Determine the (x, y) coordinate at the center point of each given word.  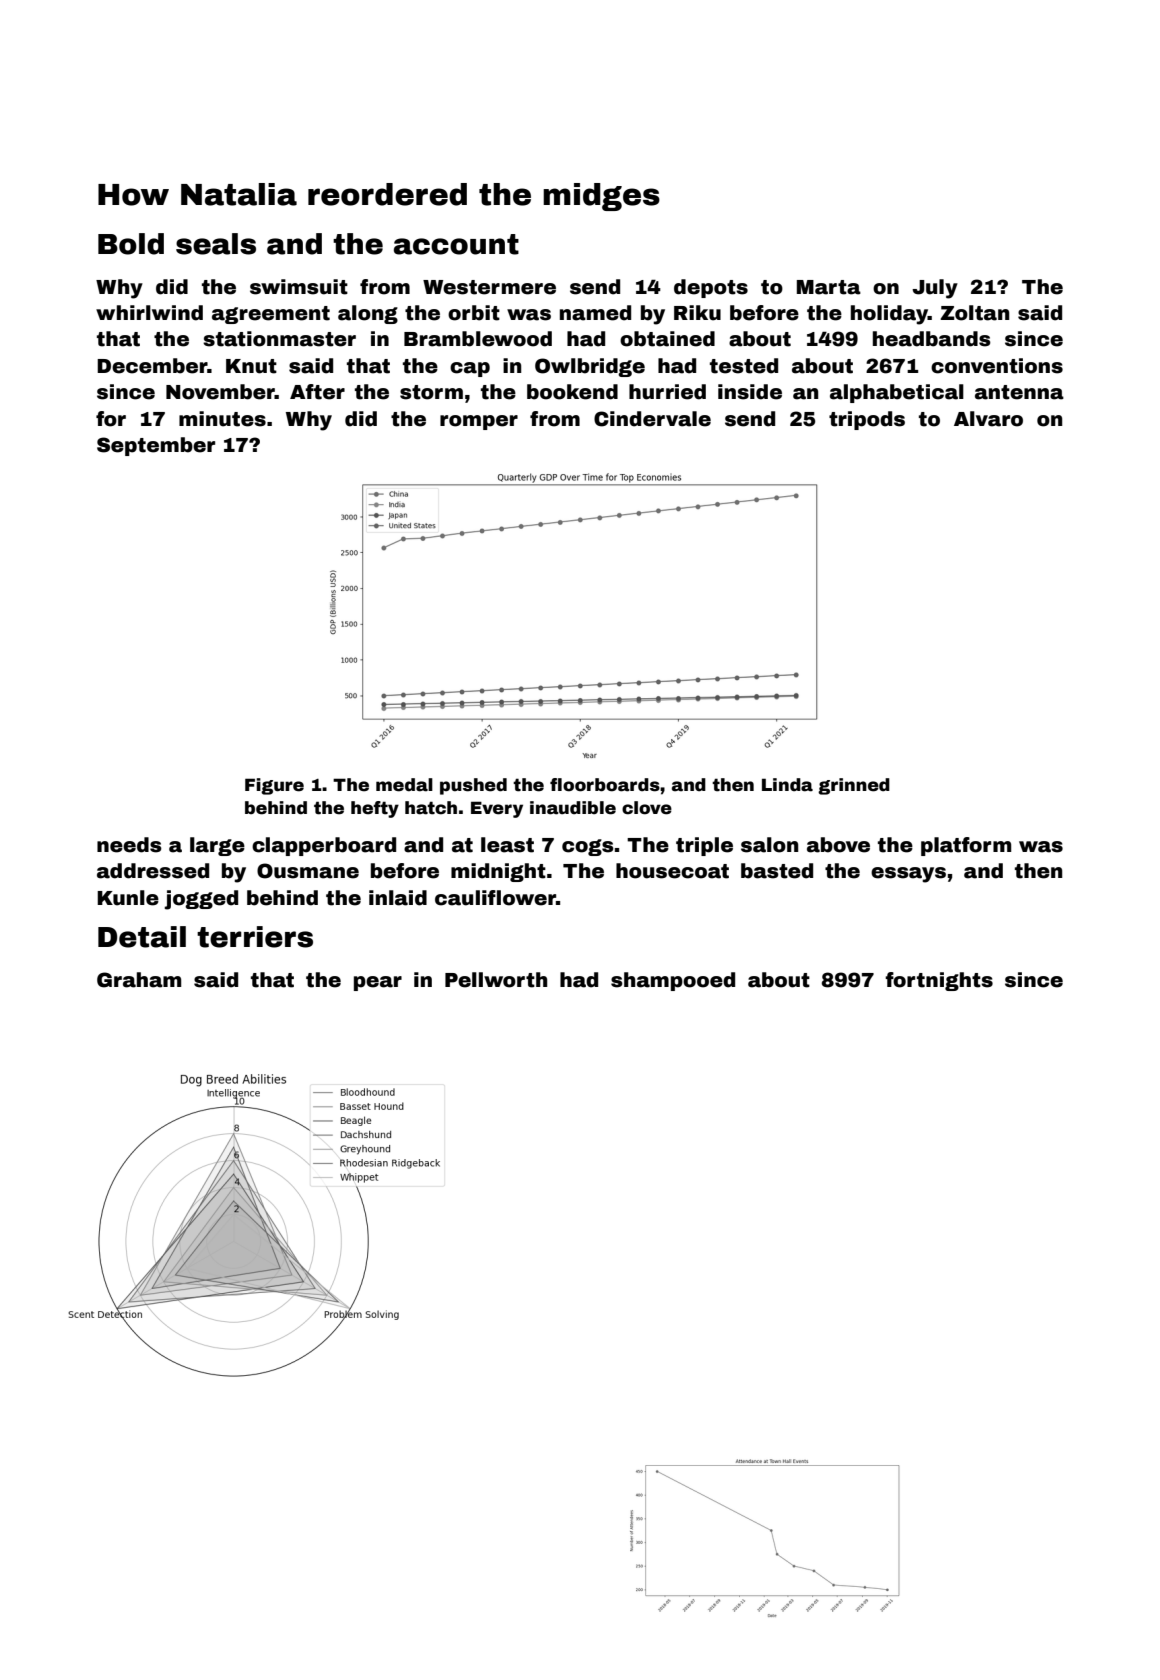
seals (216, 244)
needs (129, 845)
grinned (854, 786)
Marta (829, 287)
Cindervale (652, 419)
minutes (222, 419)
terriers (255, 937)
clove (647, 808)
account (456, 244)
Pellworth (496, 980)
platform (966, 846)
